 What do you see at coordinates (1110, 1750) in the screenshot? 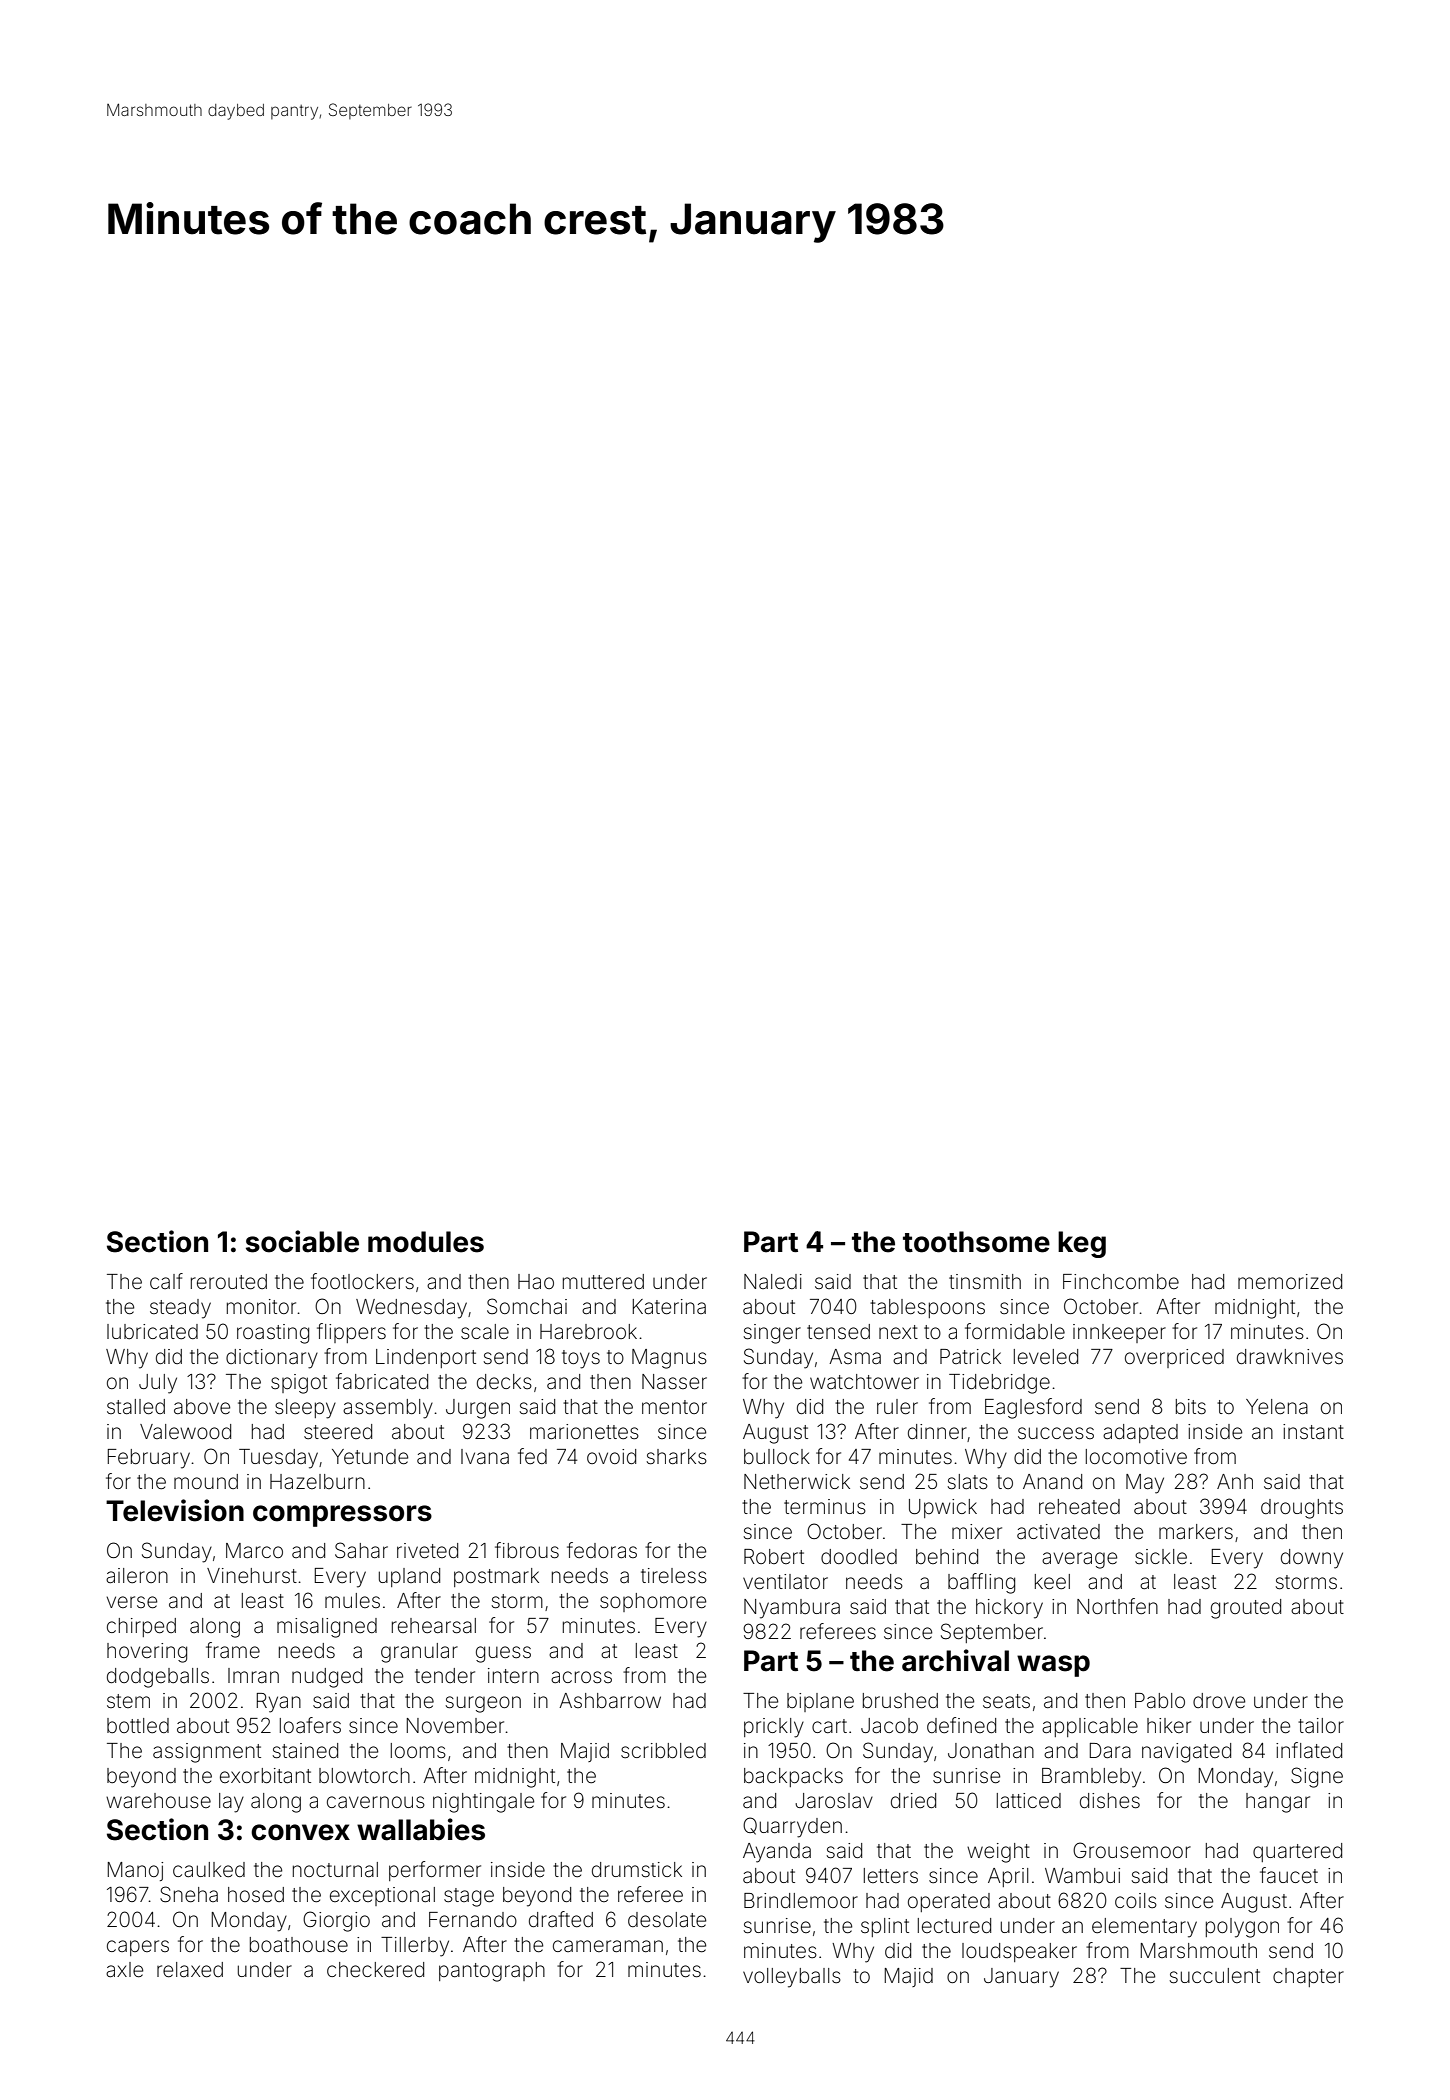
I see `Dara` at bounding box center [1110, 1750].
